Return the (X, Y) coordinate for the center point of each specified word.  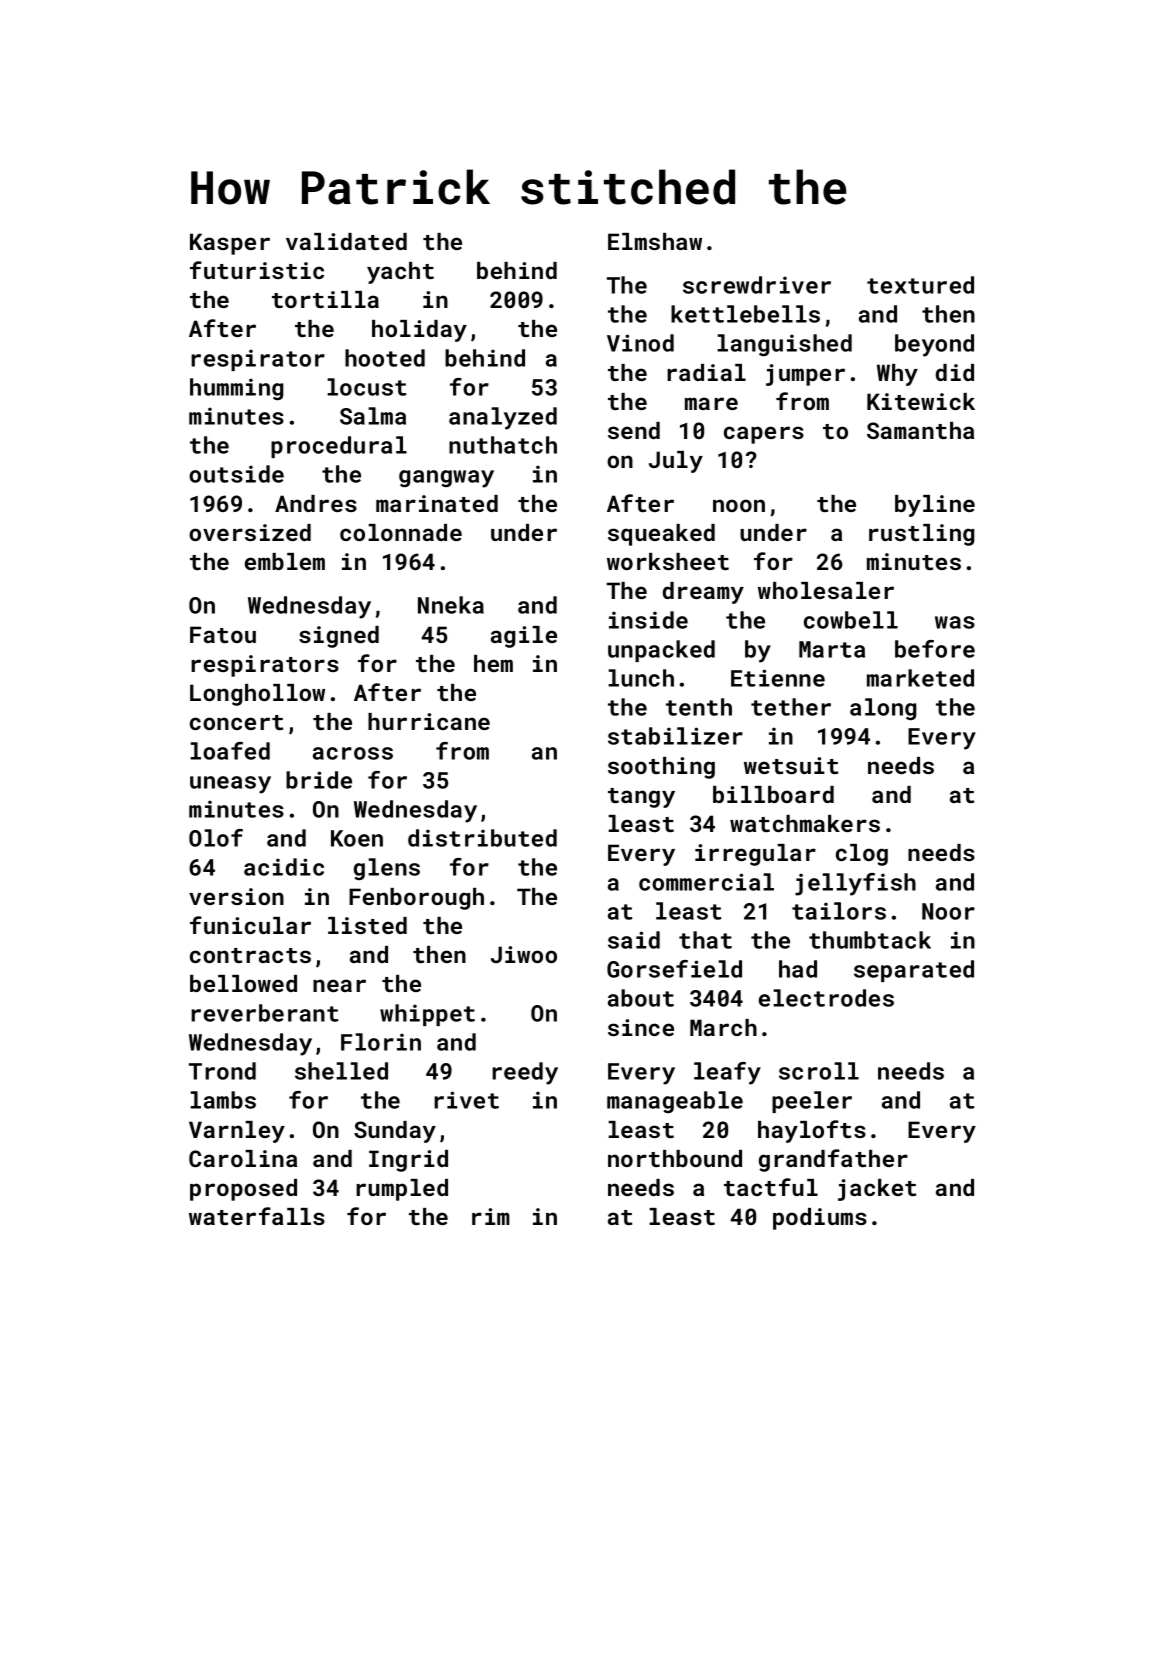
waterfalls (257, 1216)
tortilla (325, 299)
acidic (284, 867)
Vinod (640, 343)
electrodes (826, 998)
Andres (316, 503)
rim (491, 1216)
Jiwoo (524, 954)
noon (739, 505)
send (634, 430)
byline (935, 506)
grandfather (833, 1160)
